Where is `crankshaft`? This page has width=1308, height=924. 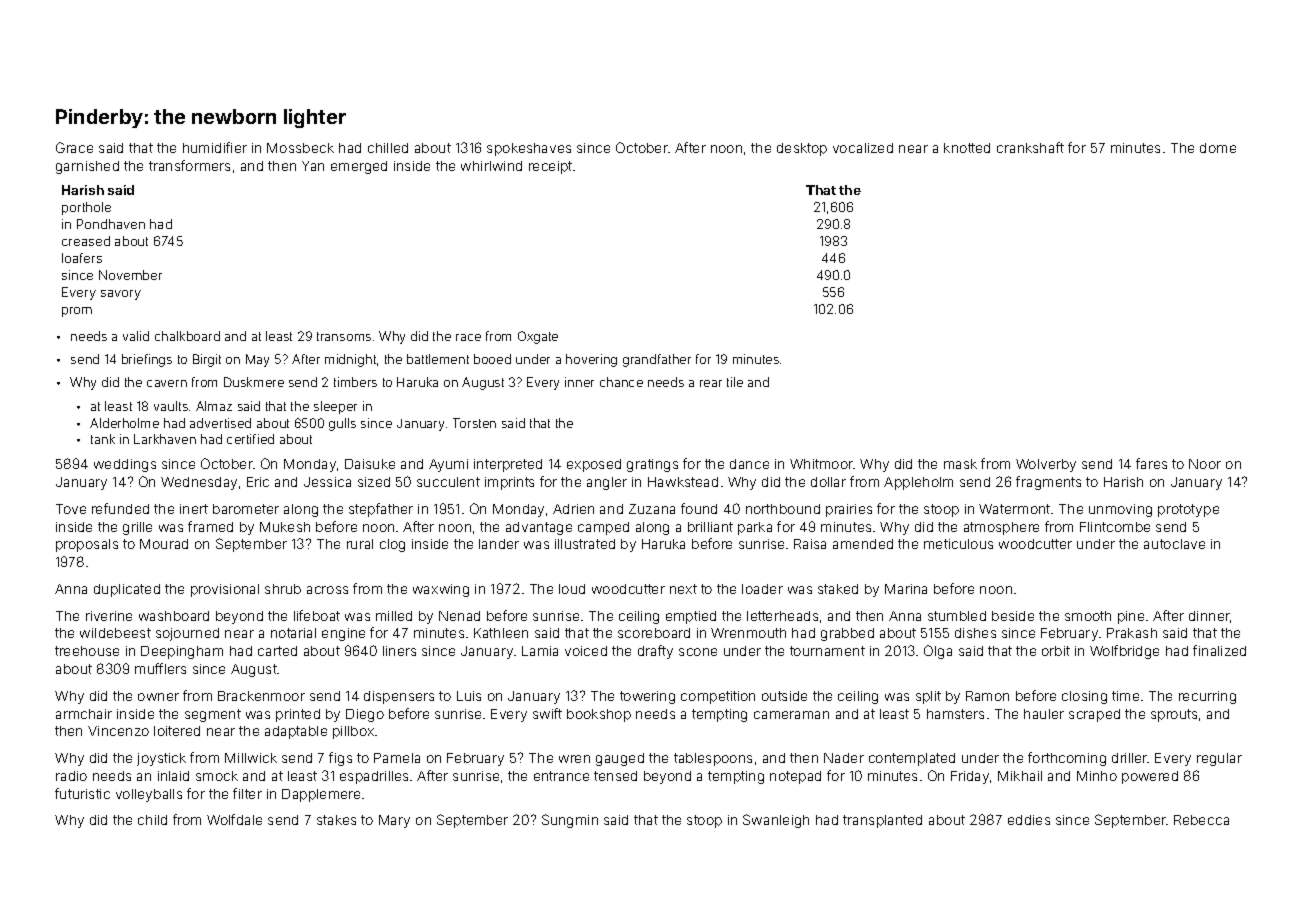 crankshaft is located at coordinates (1030, 147).
